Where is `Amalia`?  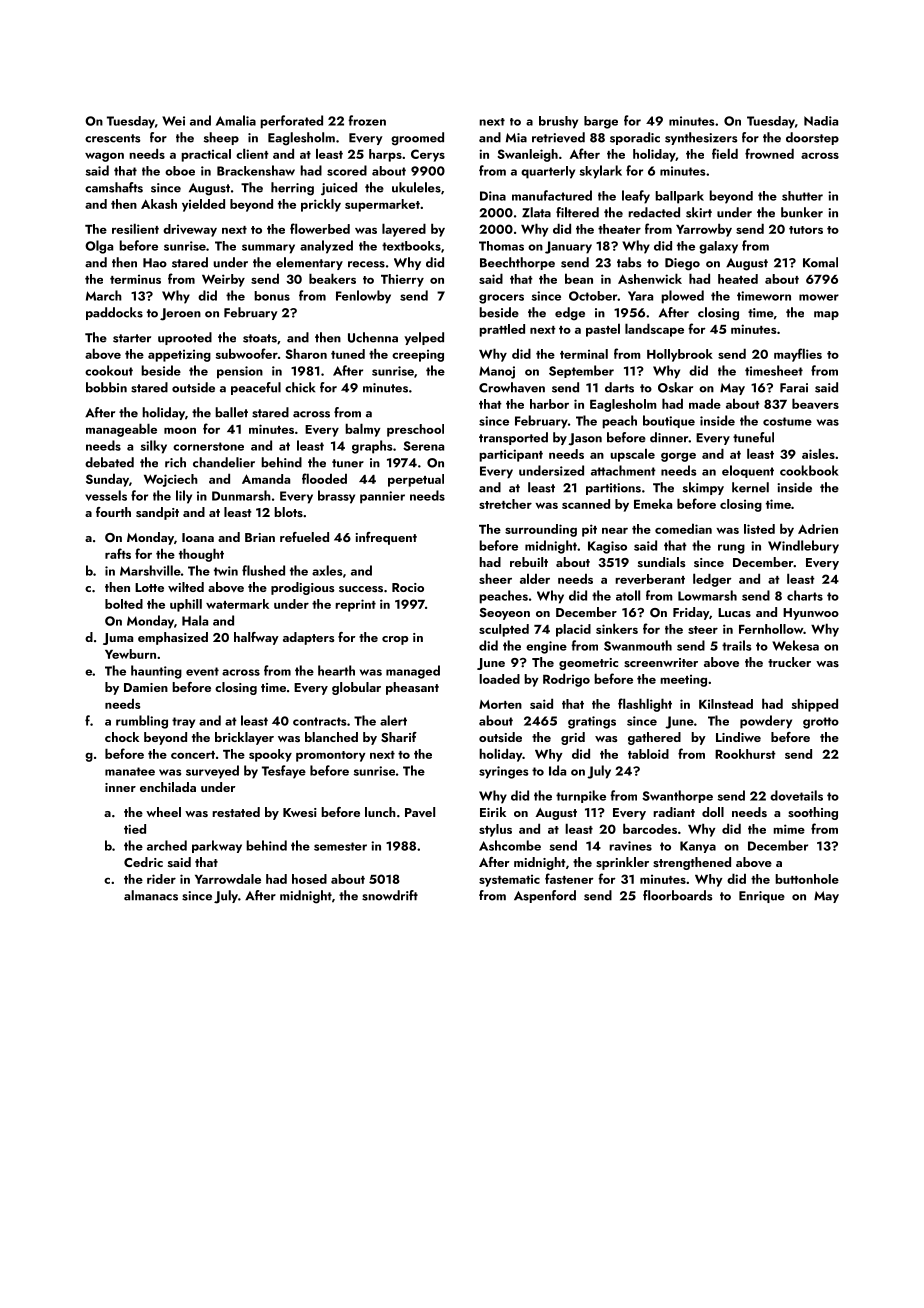
Amalia is located at coordinates (236, 120).
